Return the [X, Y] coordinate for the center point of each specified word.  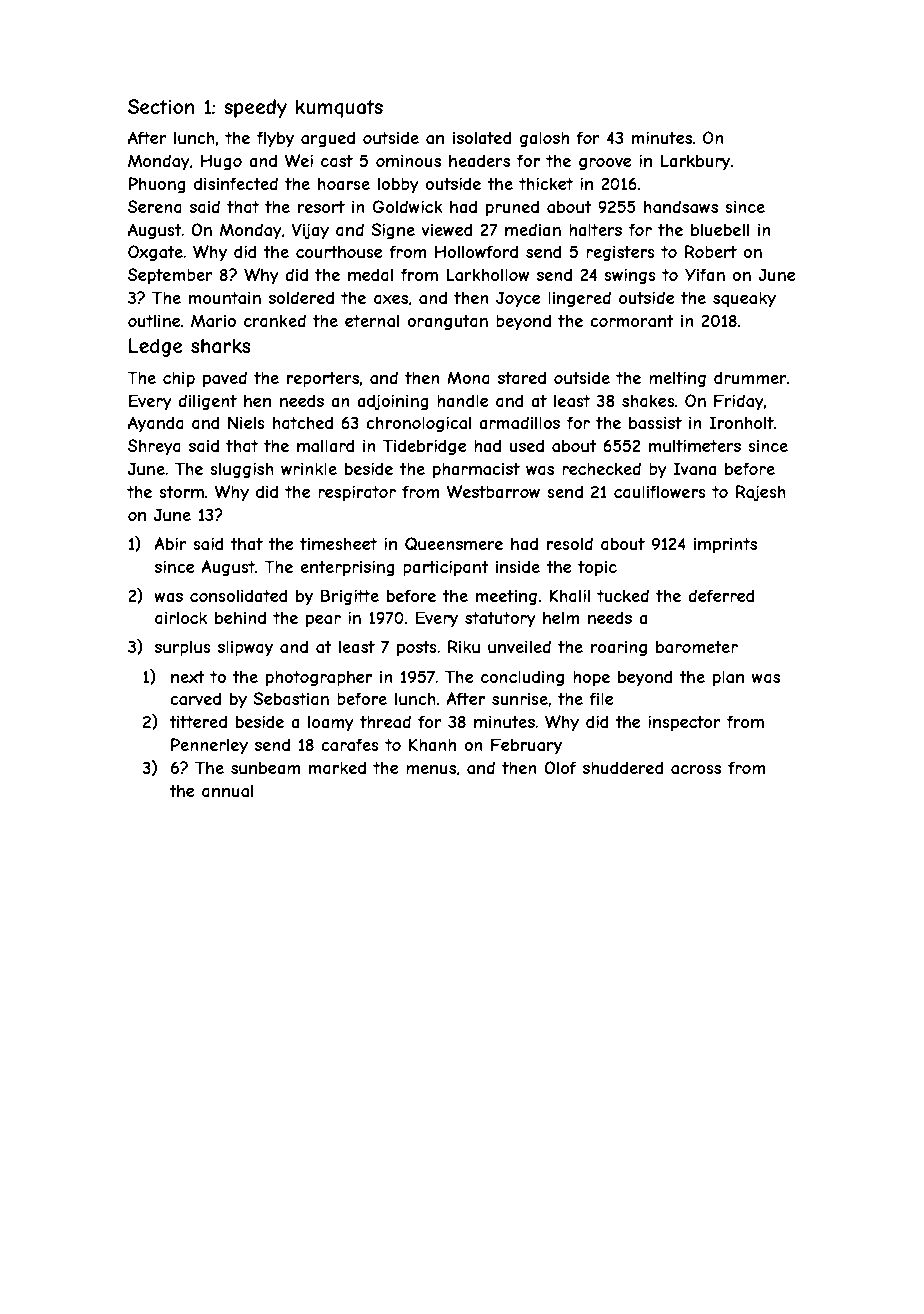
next [188, 677]
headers [479, 160]
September [170, 276]
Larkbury [695, 162]
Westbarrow [493, 491]
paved [225, 379]
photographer [319, 678]
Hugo [221, 162]
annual [227, 791]
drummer [750, 377]
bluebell [720, 230]
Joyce [518, 299]
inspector [684, 723]
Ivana [695, 468]
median [533, 229]
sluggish [242, 470]
